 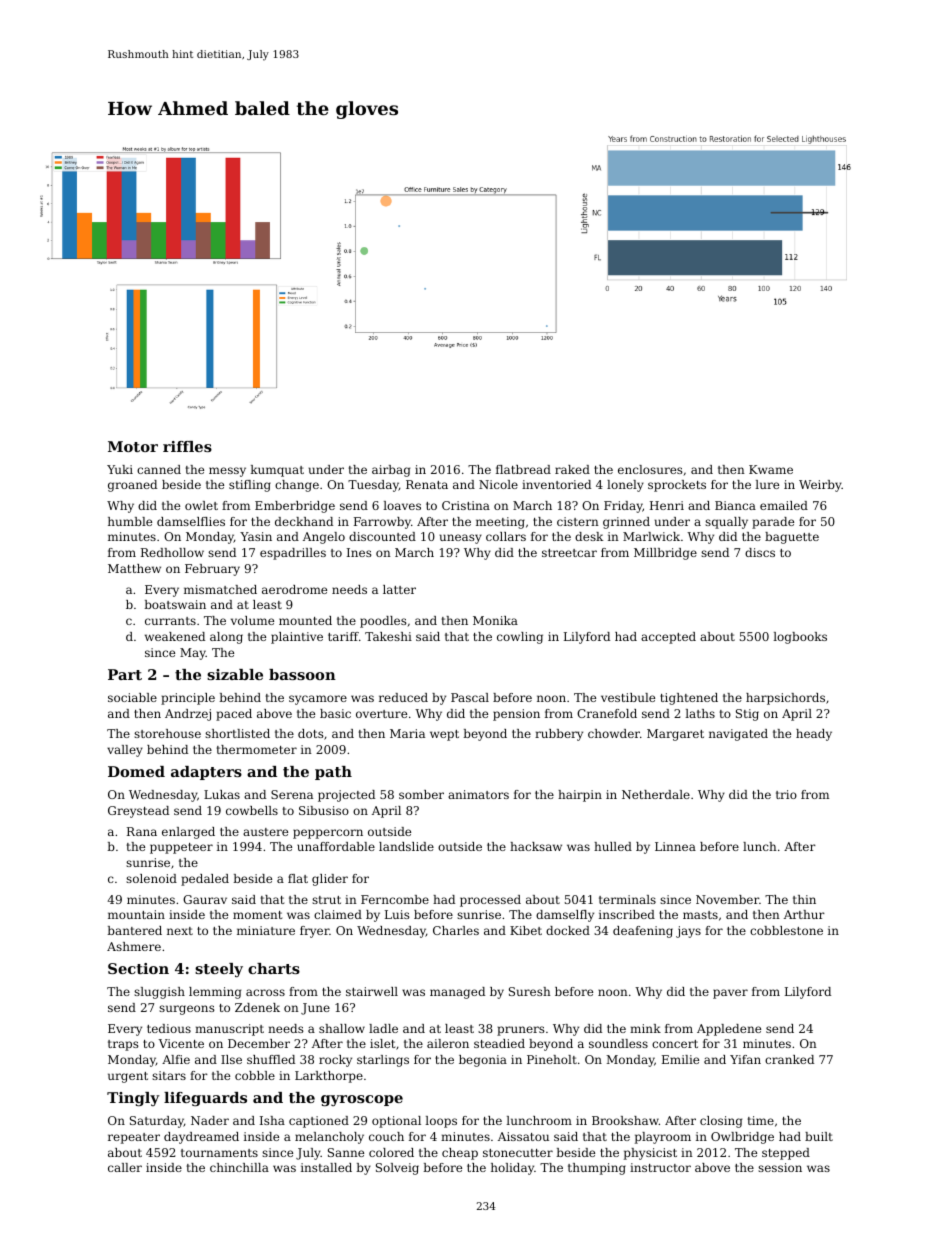 What do you see at coordinates (680, 1059) in the image?
I see `Emilie` at bounding box center [680, 1059].
